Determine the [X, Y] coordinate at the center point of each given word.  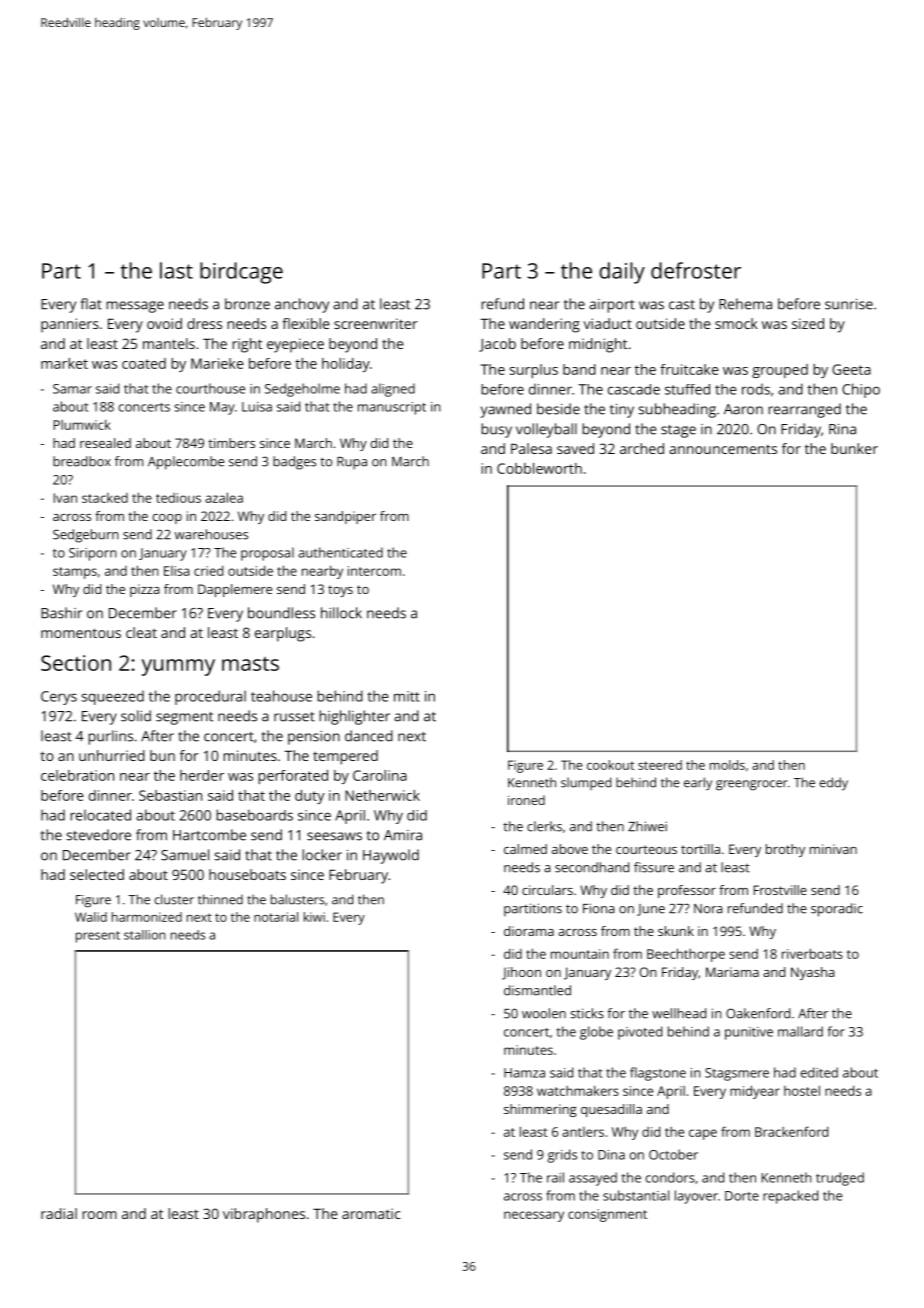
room [99, 1215]
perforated [293, 777]
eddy [834, 784]
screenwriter [376, 323]
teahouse [281, 696]
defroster [696, 270]
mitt [407, 696]
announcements [723, 449]
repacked [790, 1197]
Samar [72, 389]
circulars [547, 890]
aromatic [371, 1213]
